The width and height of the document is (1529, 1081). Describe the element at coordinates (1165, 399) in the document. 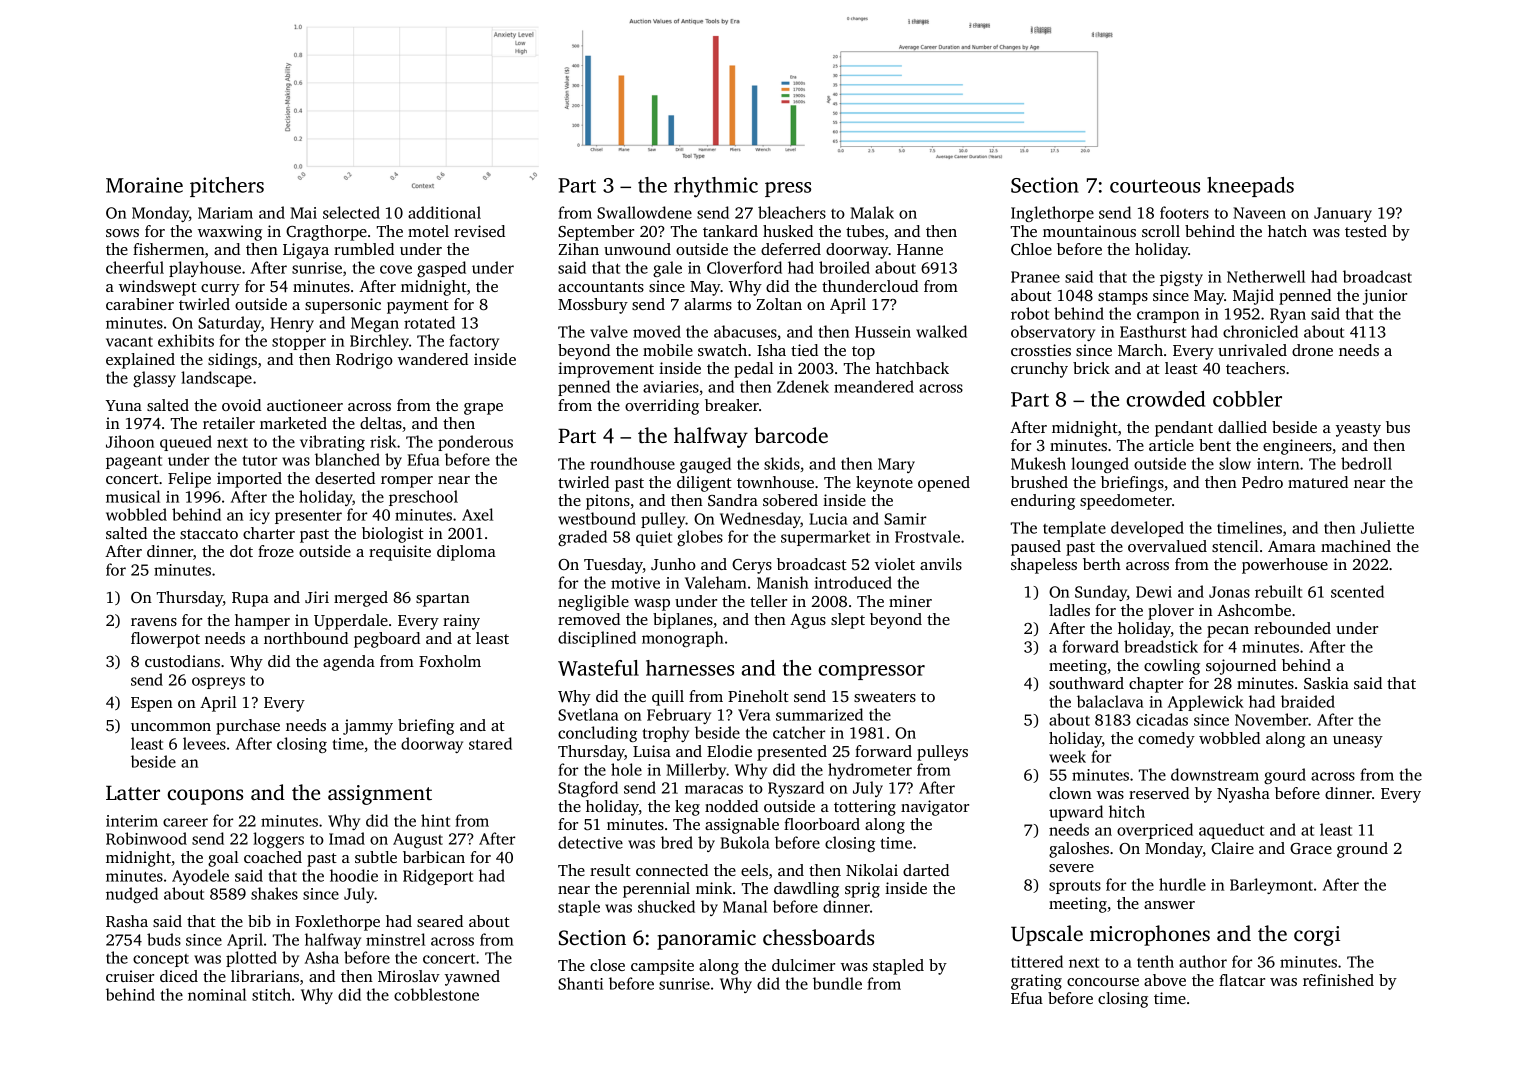

I see `crowded` at that location.
